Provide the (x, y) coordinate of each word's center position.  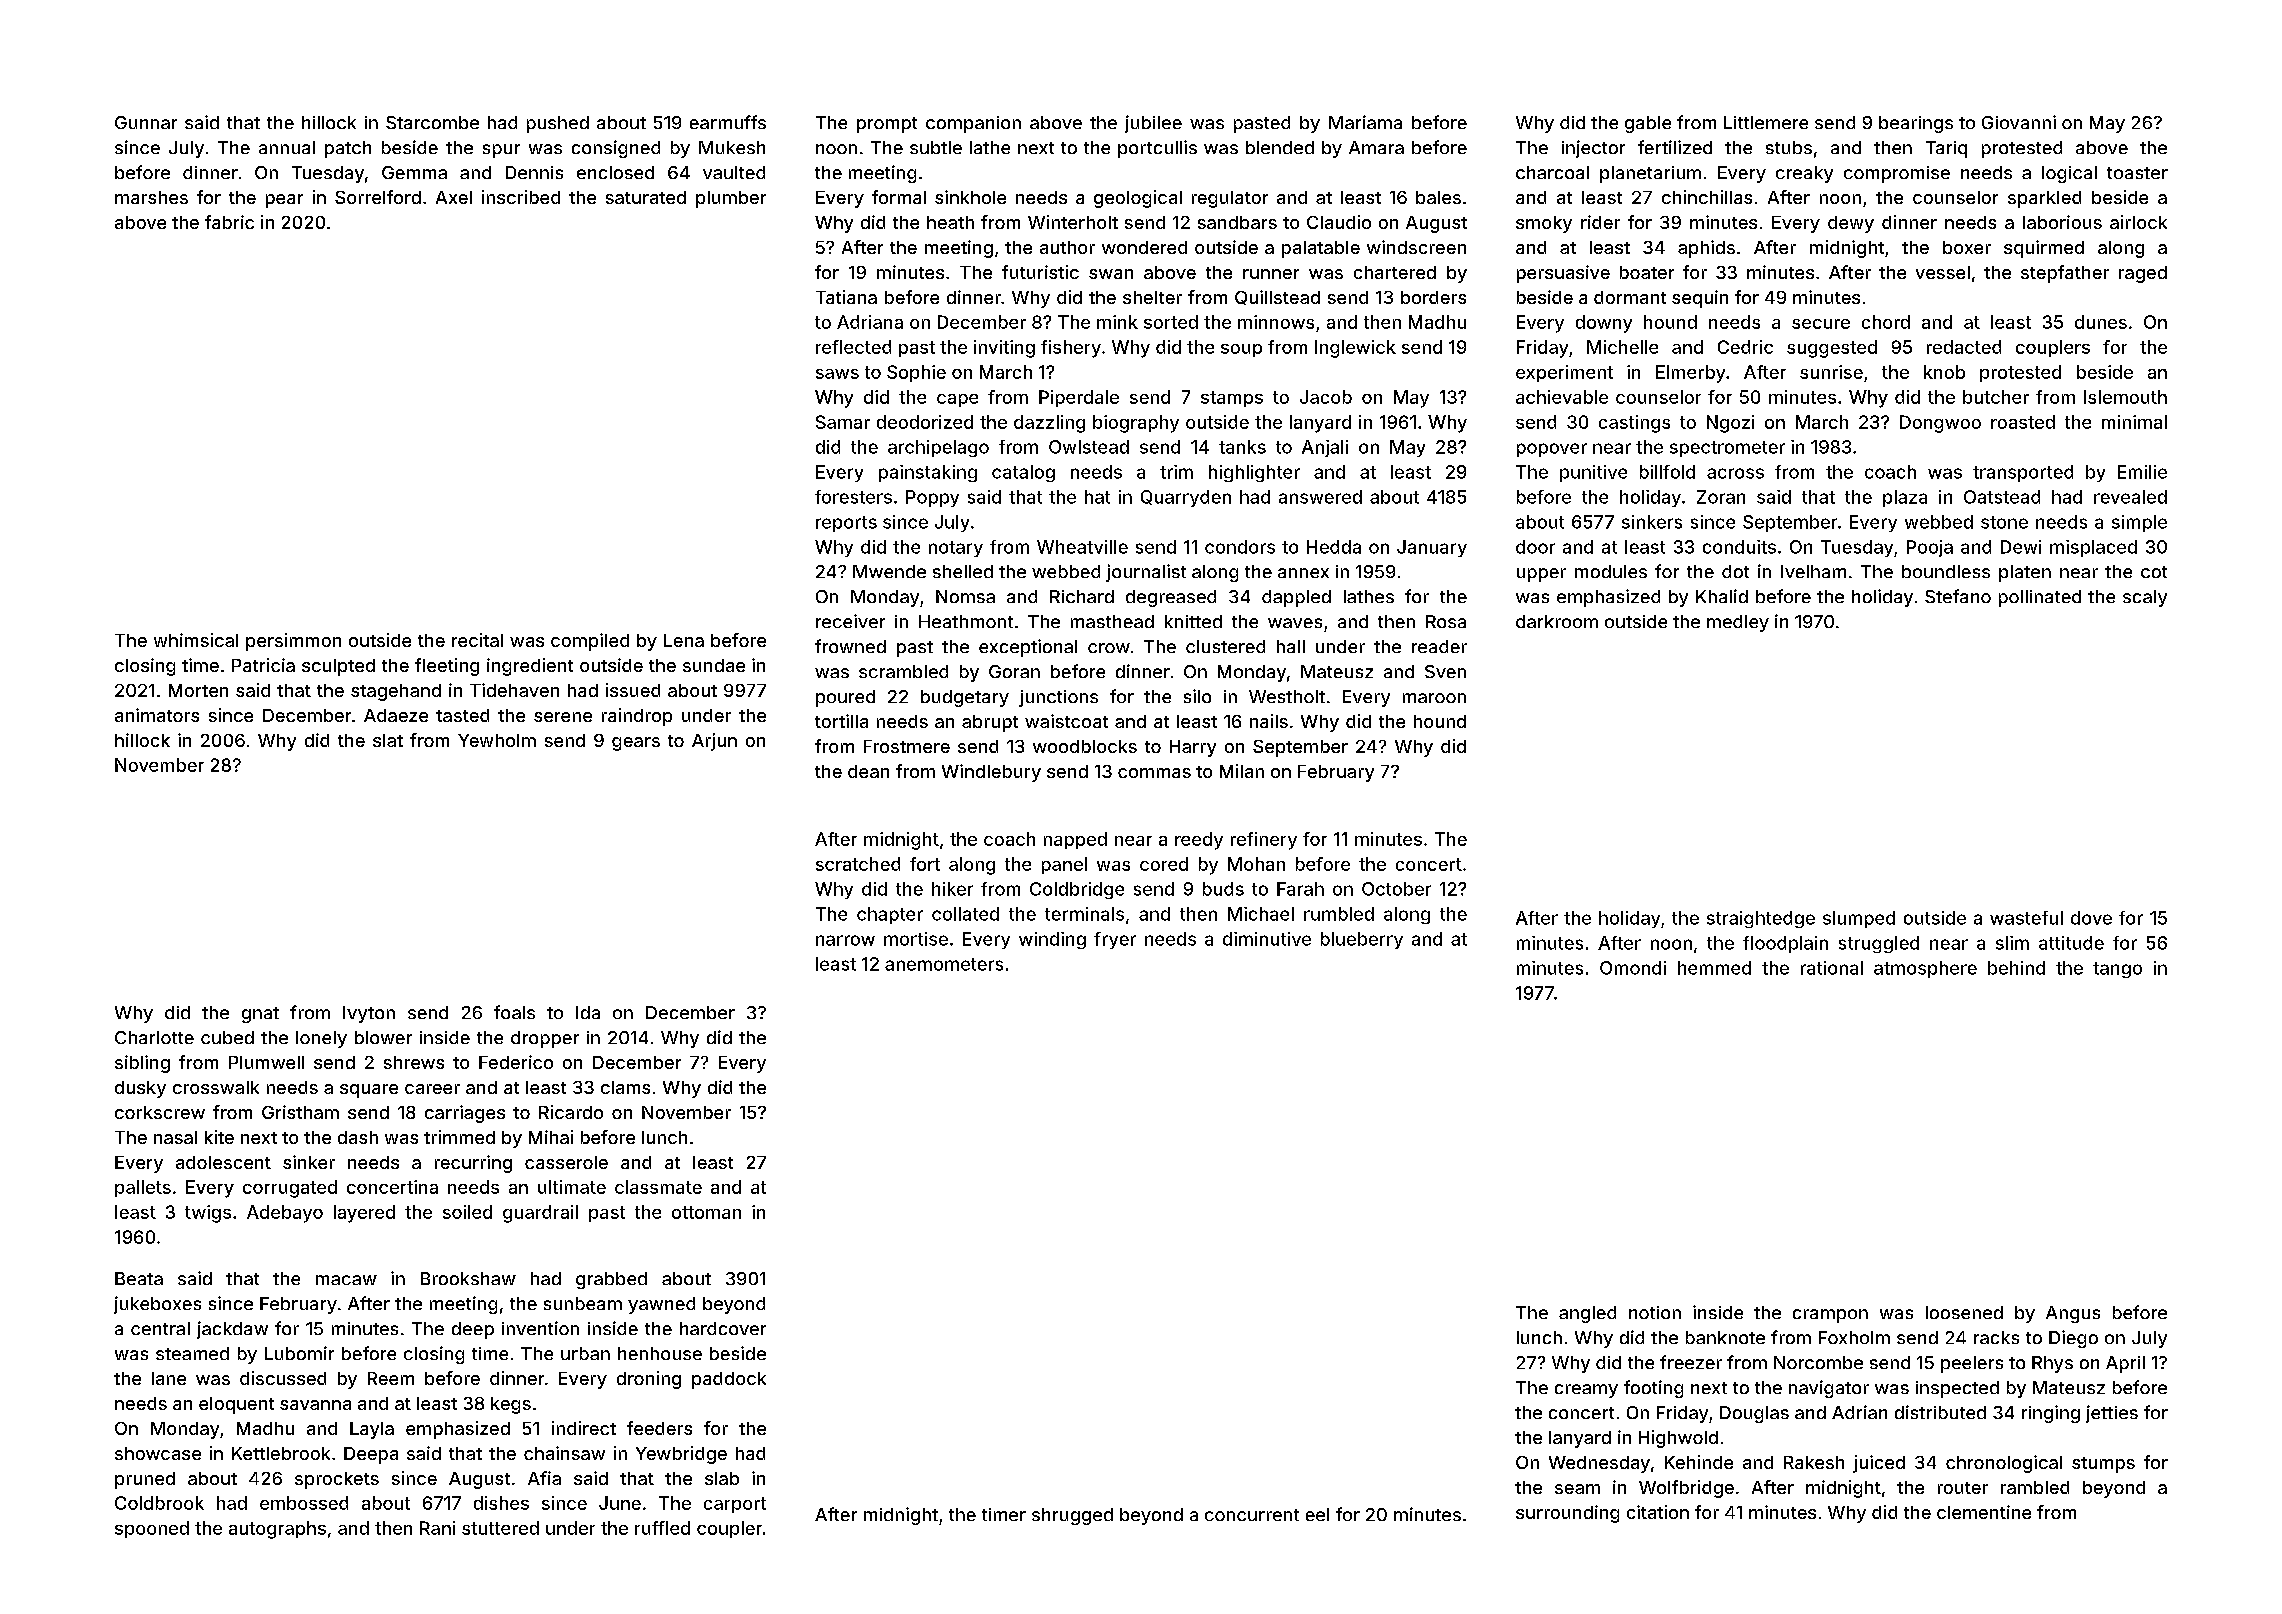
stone (2004, 522)
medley (1738, 623)
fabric (229, 222)
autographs (277, 1530)
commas (1154, 773)
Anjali (1325, 448)
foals (514, 1012)
